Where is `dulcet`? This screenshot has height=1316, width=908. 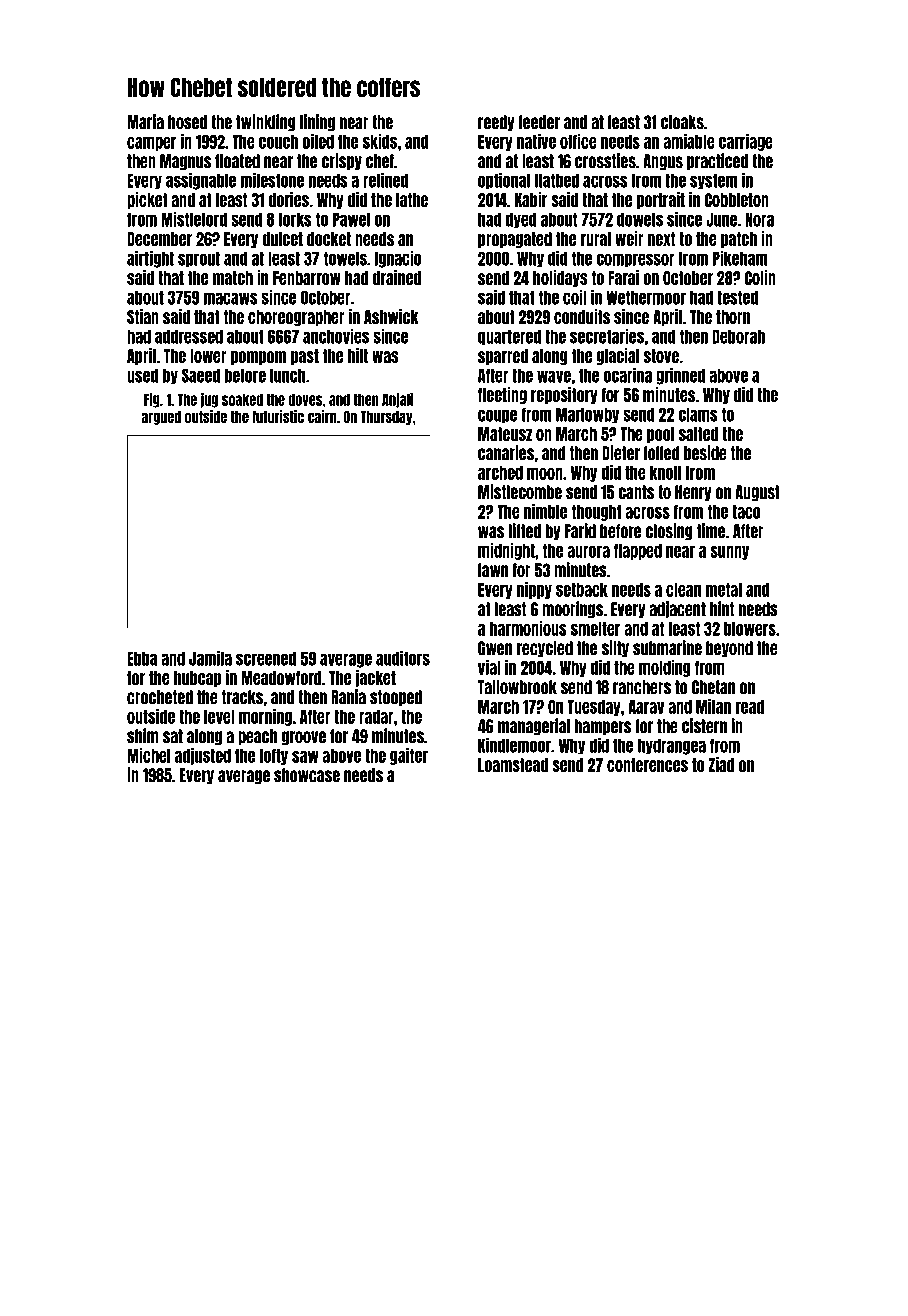
dulcet is located at coordinates (282, 239).
